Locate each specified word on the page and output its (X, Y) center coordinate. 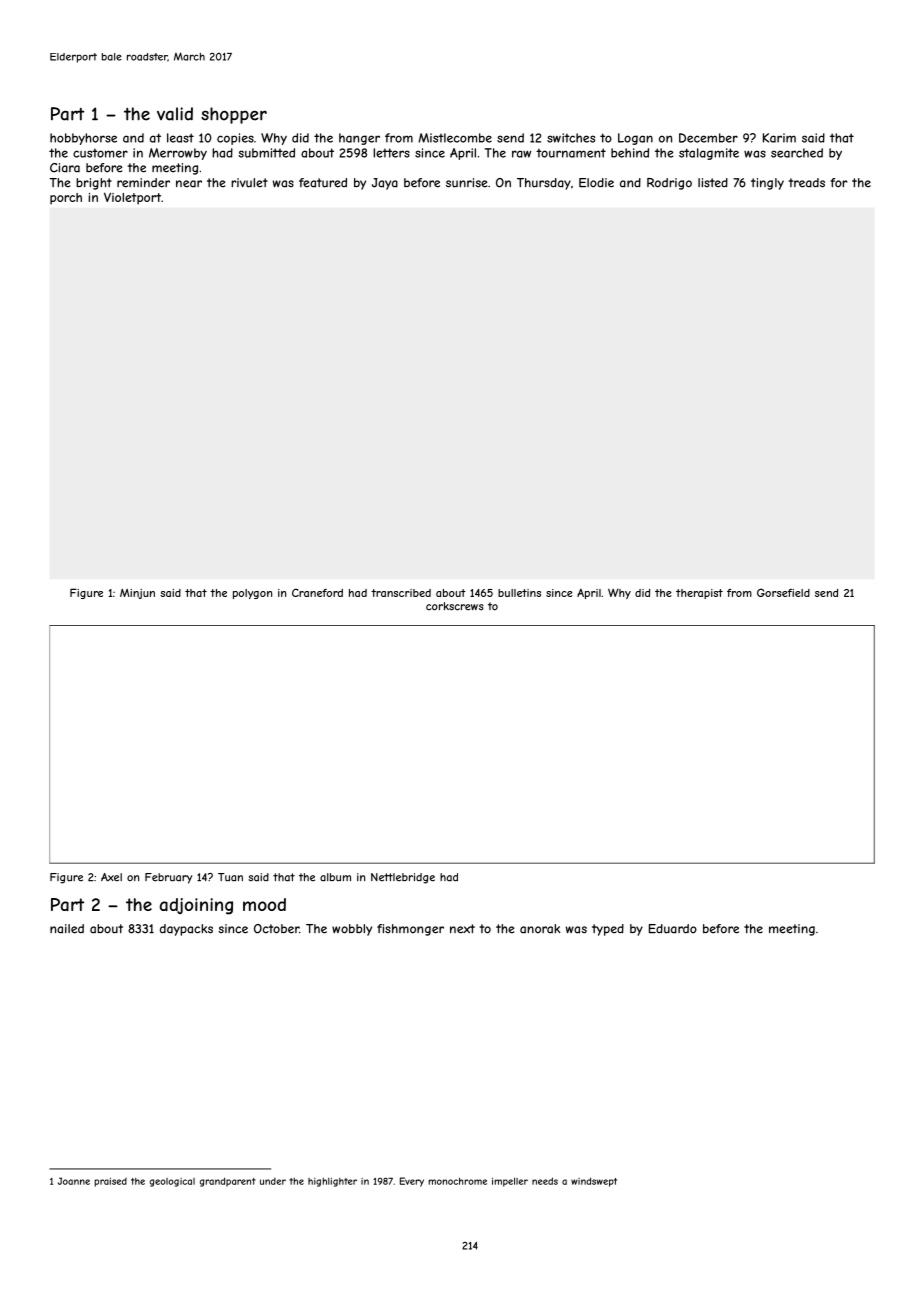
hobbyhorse (83, 139)
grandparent (228, 1182)
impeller (510, 1182)
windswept (594, 1182)
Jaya (385, 184)
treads (807, 183)
